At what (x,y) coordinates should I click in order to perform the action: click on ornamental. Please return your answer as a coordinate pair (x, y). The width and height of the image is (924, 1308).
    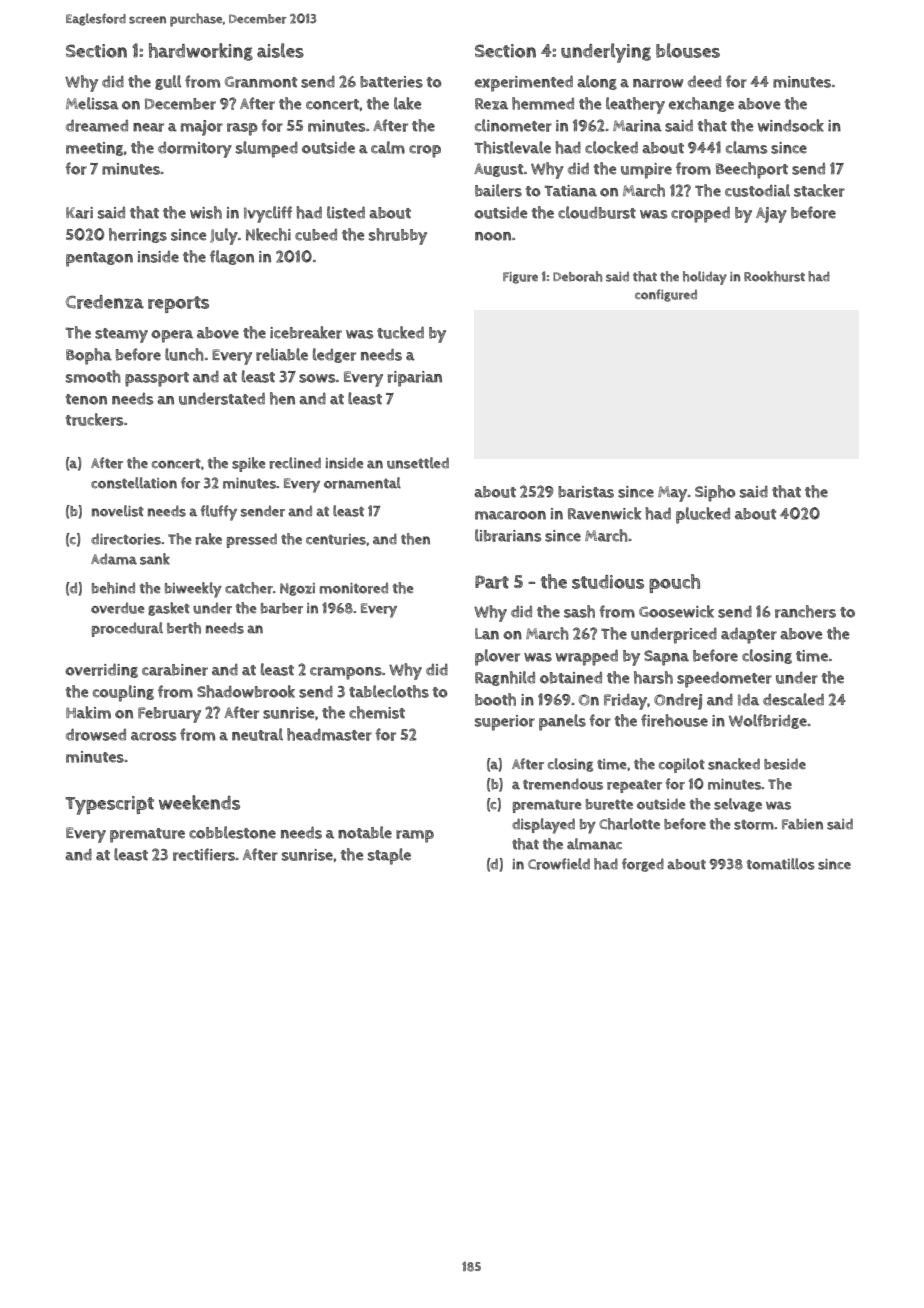
    Looking at the image, I should click on (362, 483).
